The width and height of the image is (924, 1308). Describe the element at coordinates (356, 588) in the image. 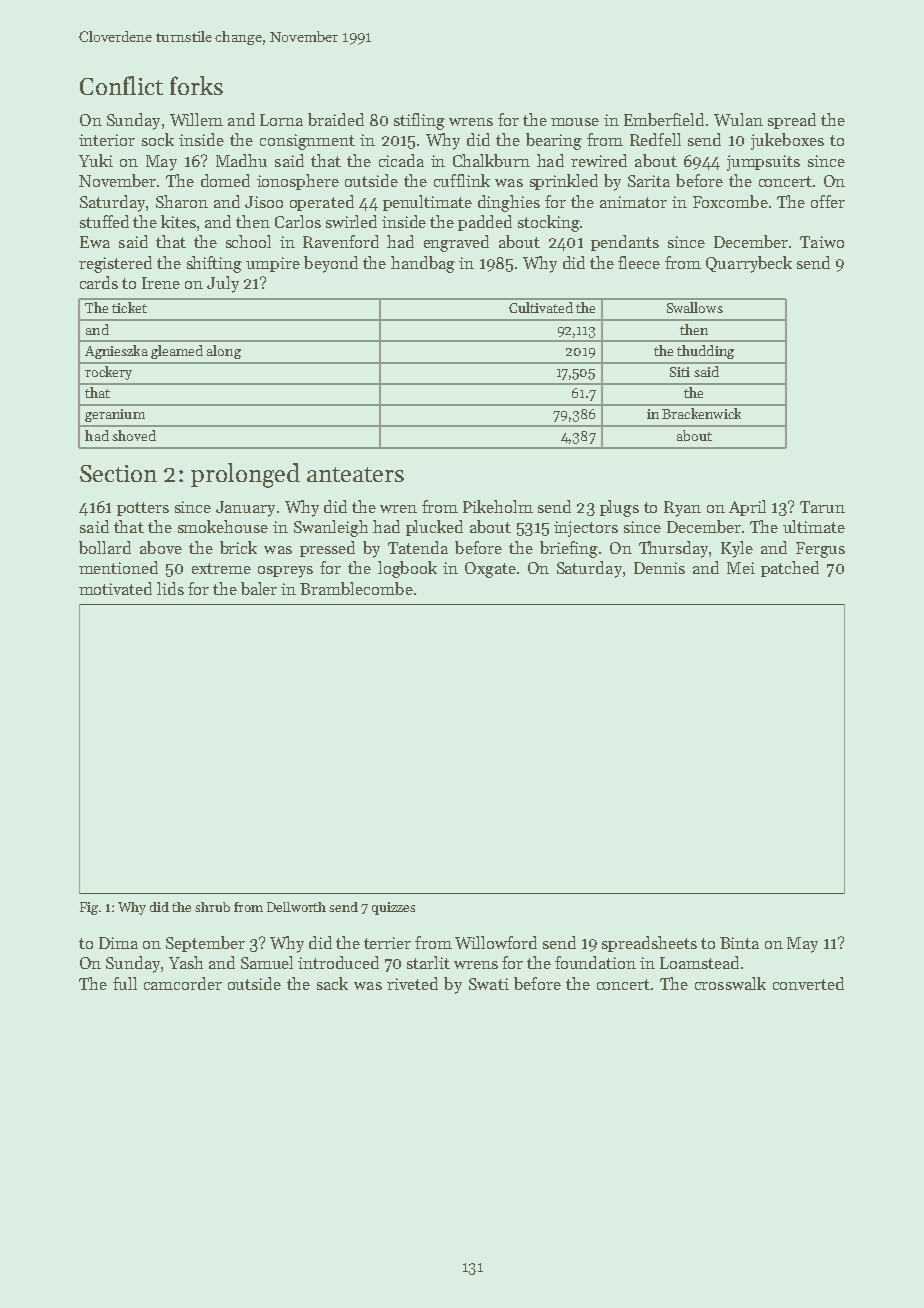

I see `Bramblecombe` at that location.
